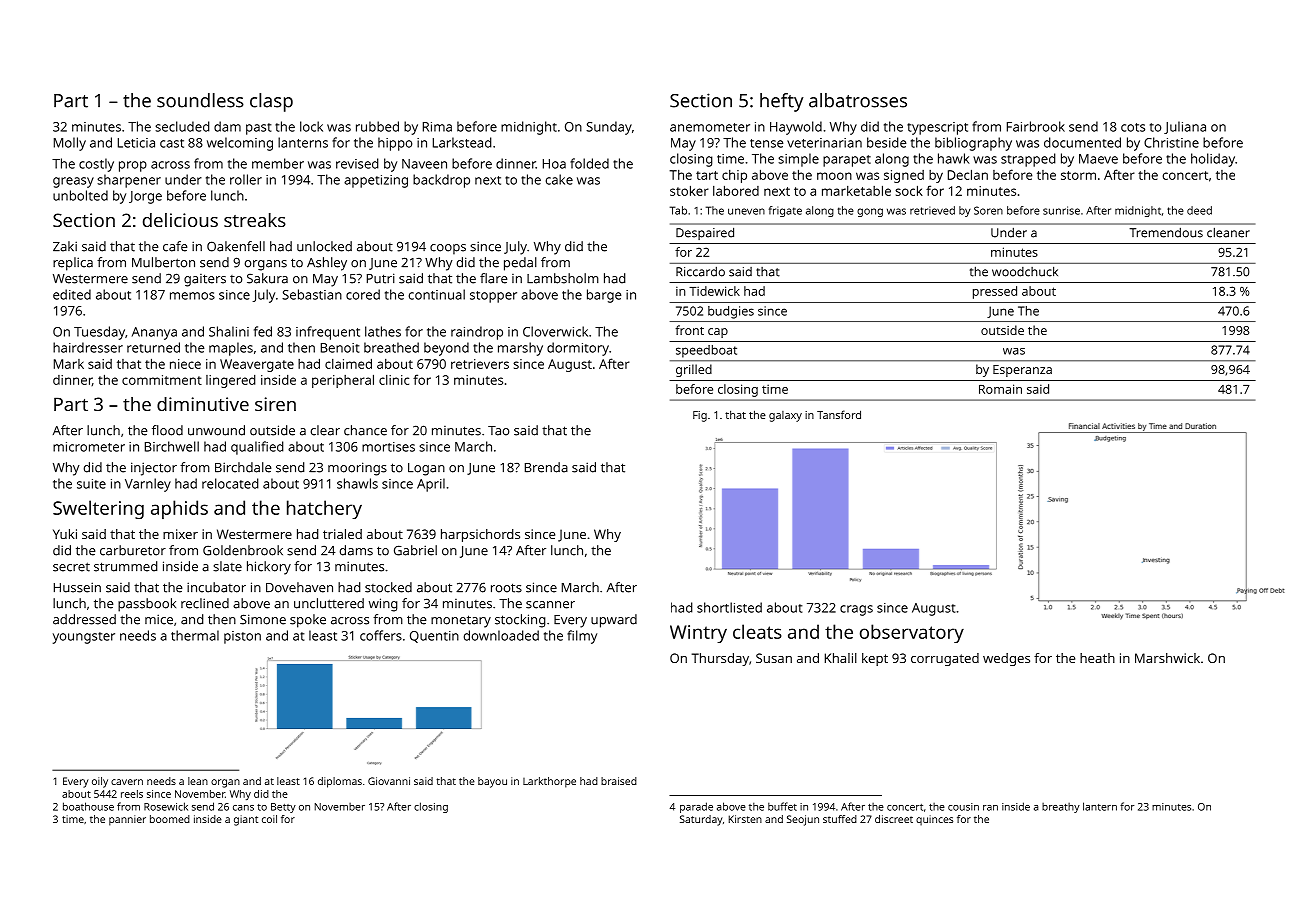  What do you see at coordinates (205, 280) in the document?
I see `gaiters` at bounding box center [205, 280].
